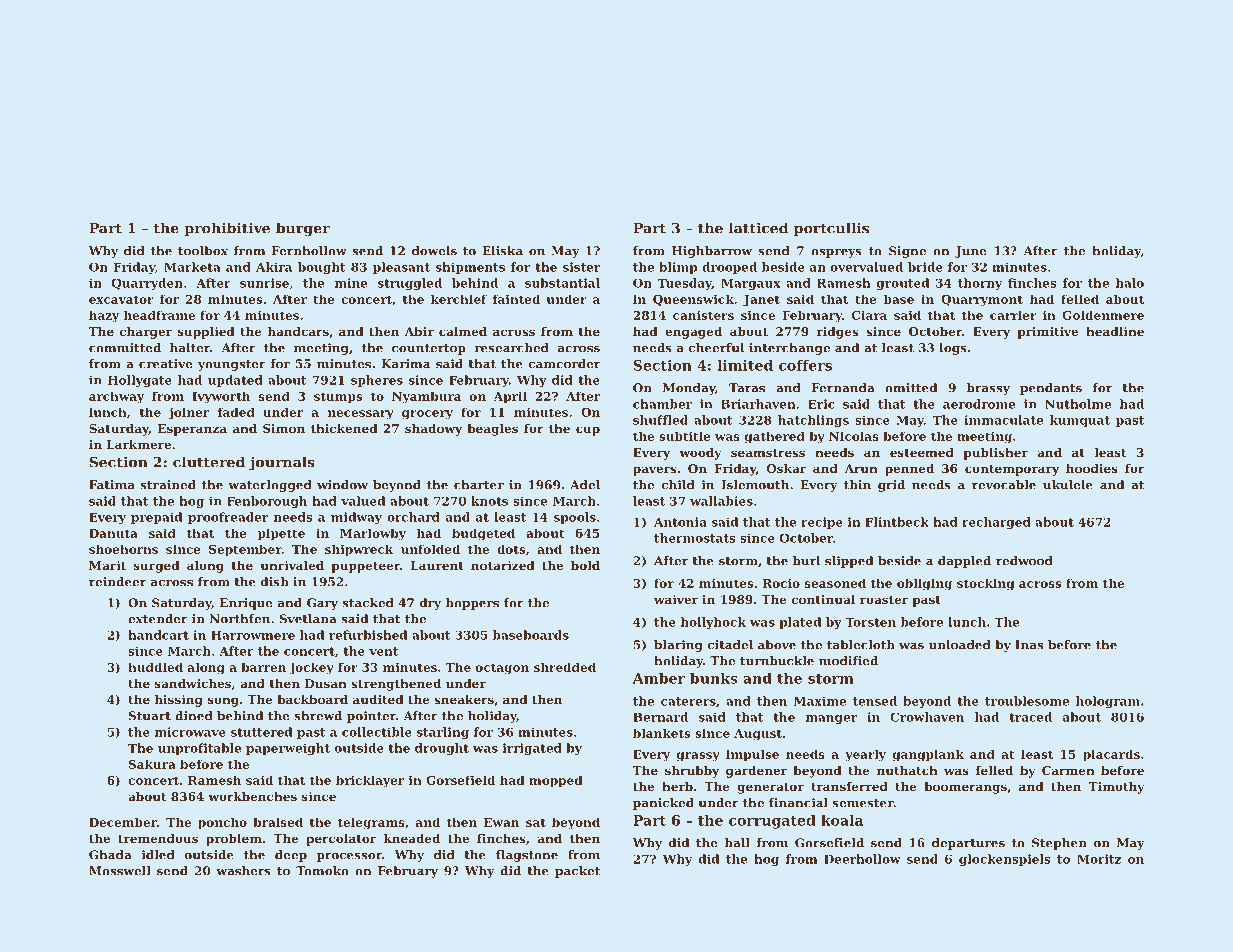 This document has height=952, width=1233. What do you see at coordinates (190, 732) in the document?
I see `microwave` at bounding box center [190, 732].
